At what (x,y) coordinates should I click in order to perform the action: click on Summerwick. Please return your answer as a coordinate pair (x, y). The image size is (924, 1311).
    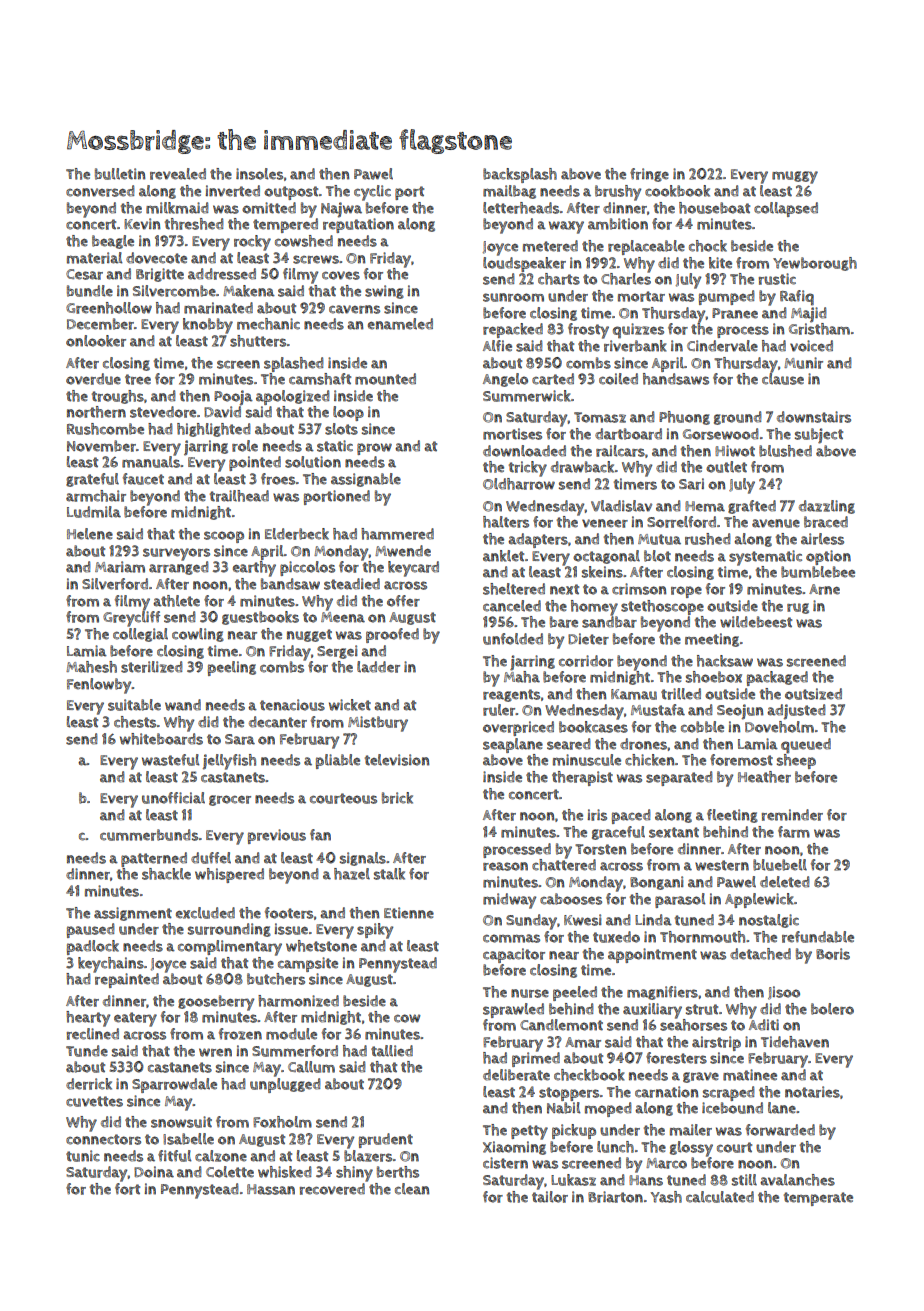
    Looking at the image, I should click on (527, 396).
